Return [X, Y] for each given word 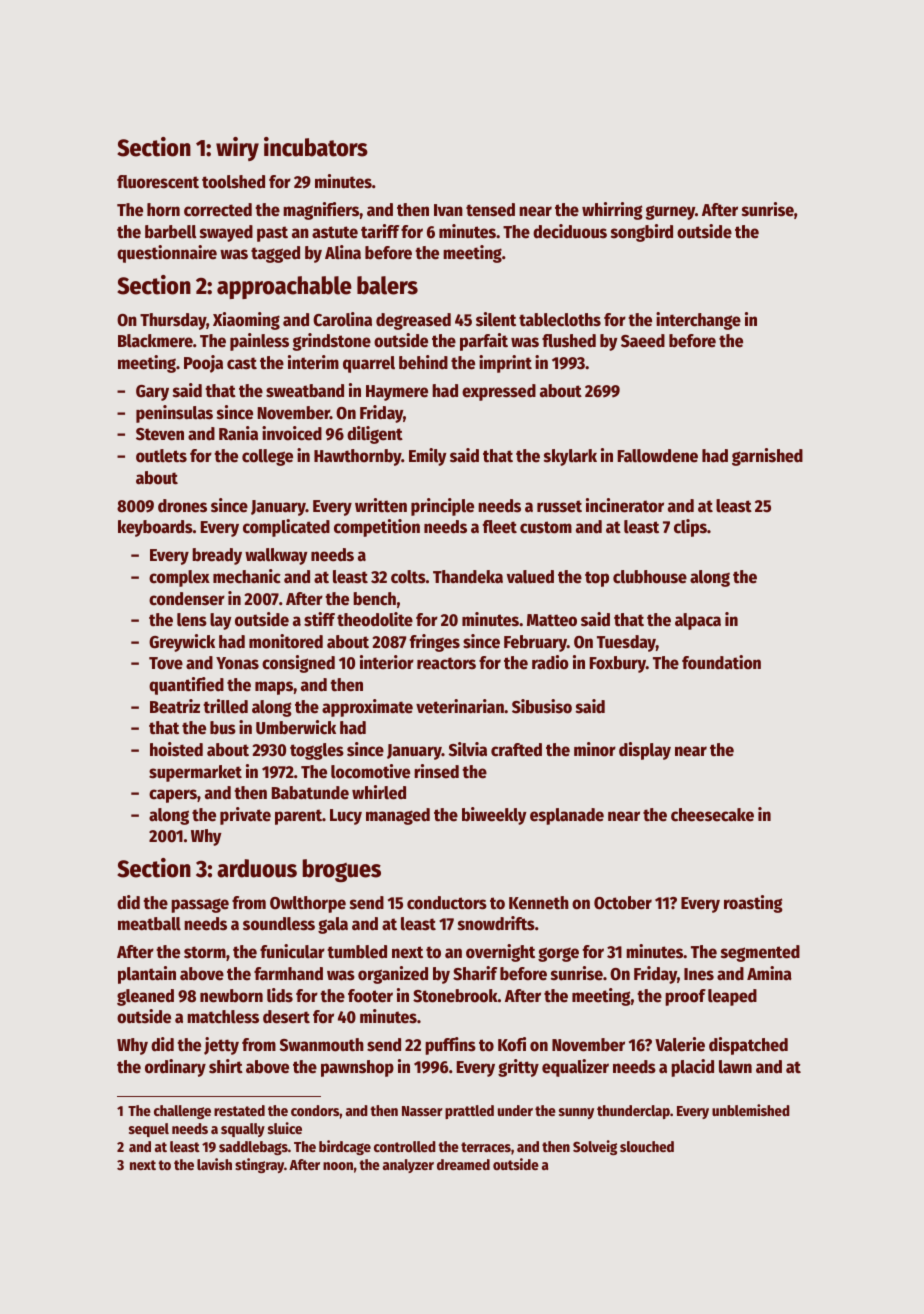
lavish [214, 1164]
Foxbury [618, 664]
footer [370, 996]
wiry [237, 149]
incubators [316, 147]
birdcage [345, 1147]
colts [408, 577]
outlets [161, 456]
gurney [670, 212]
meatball [149, 924]
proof [685, 997]
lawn [735, 1067]
